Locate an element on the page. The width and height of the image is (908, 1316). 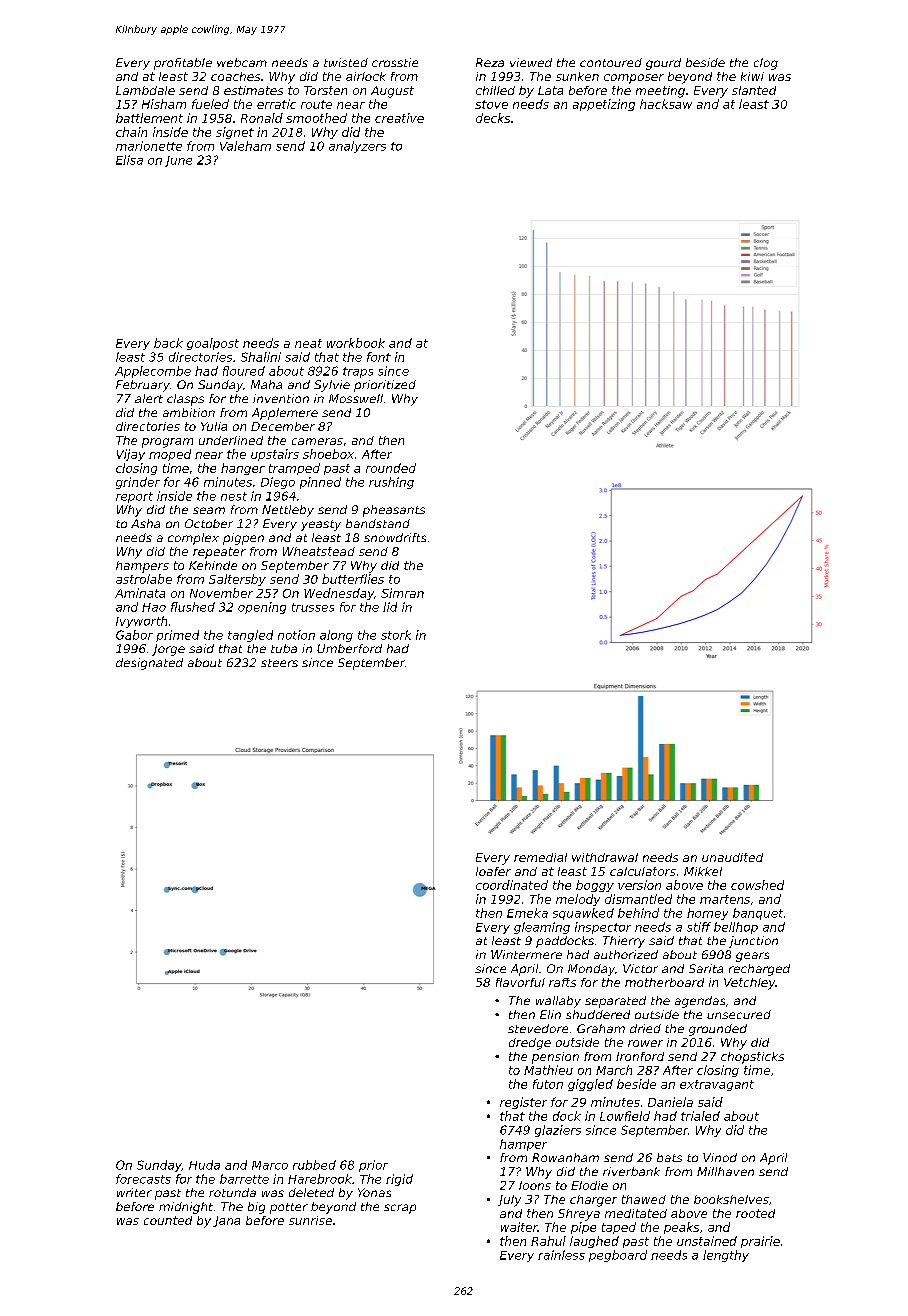
gourd is located at coordinates (663, 64).
